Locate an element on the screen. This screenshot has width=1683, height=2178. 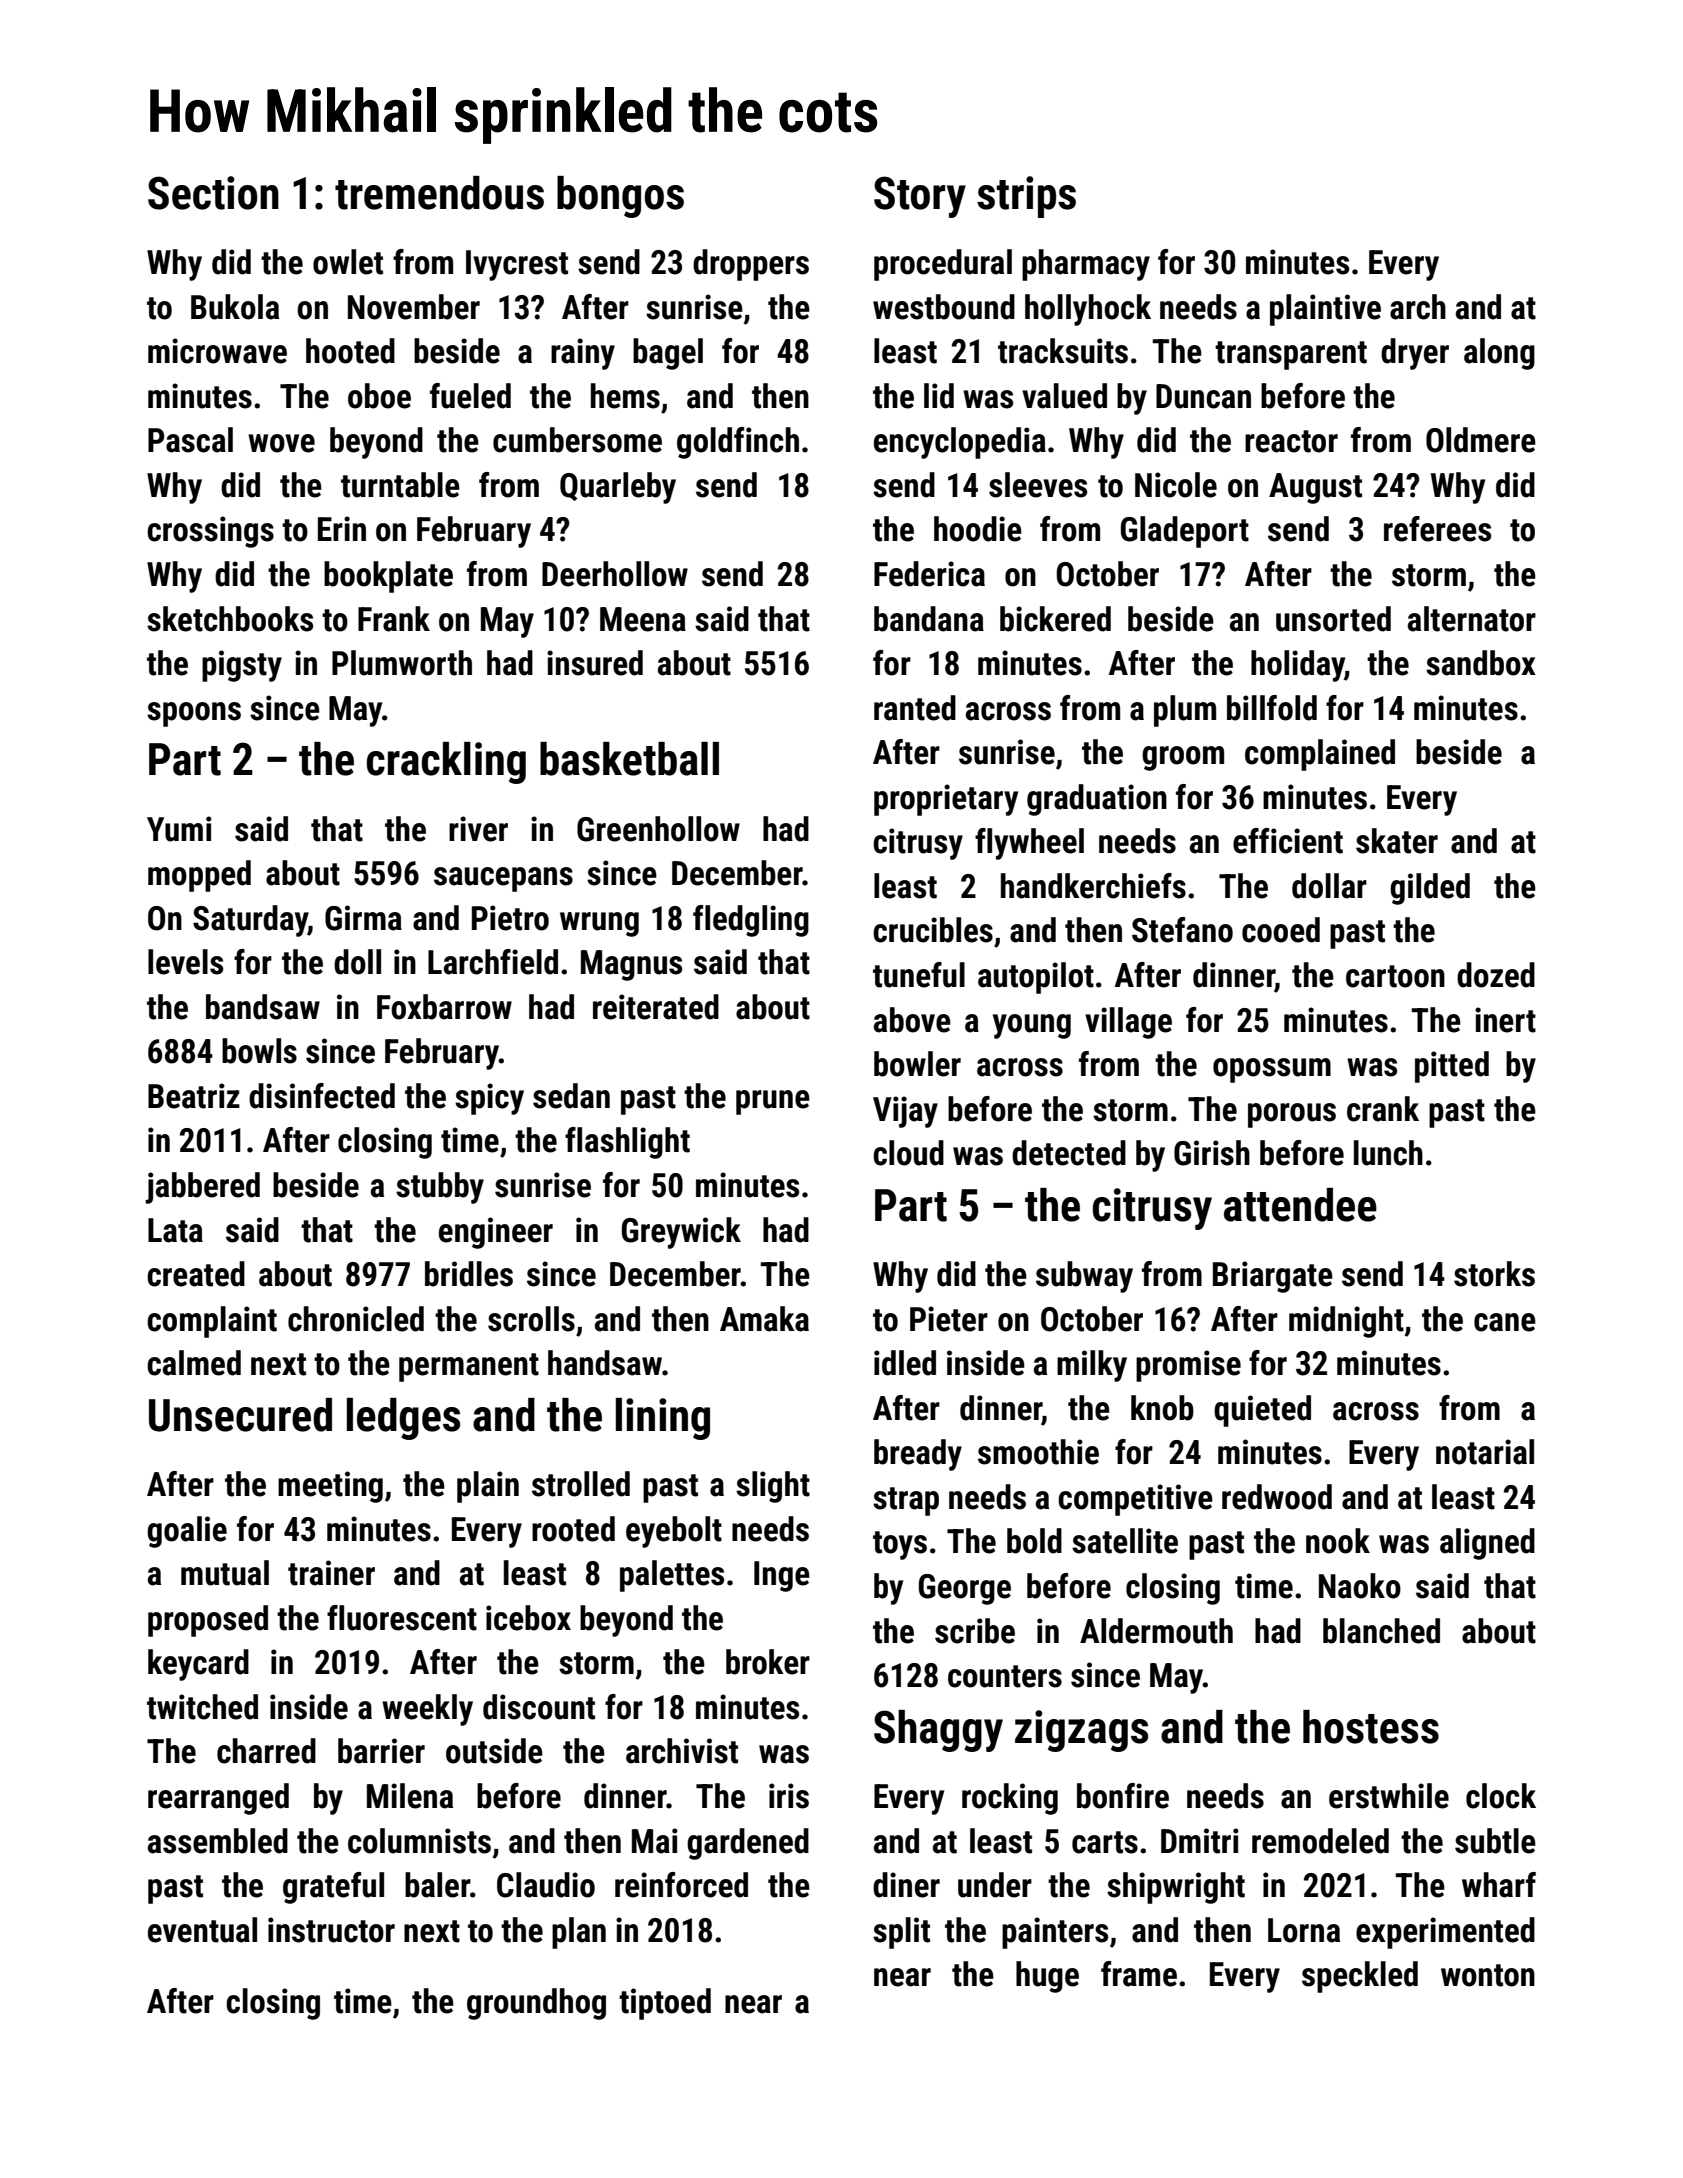
wonton is located at coordinates (1488, 1975).
